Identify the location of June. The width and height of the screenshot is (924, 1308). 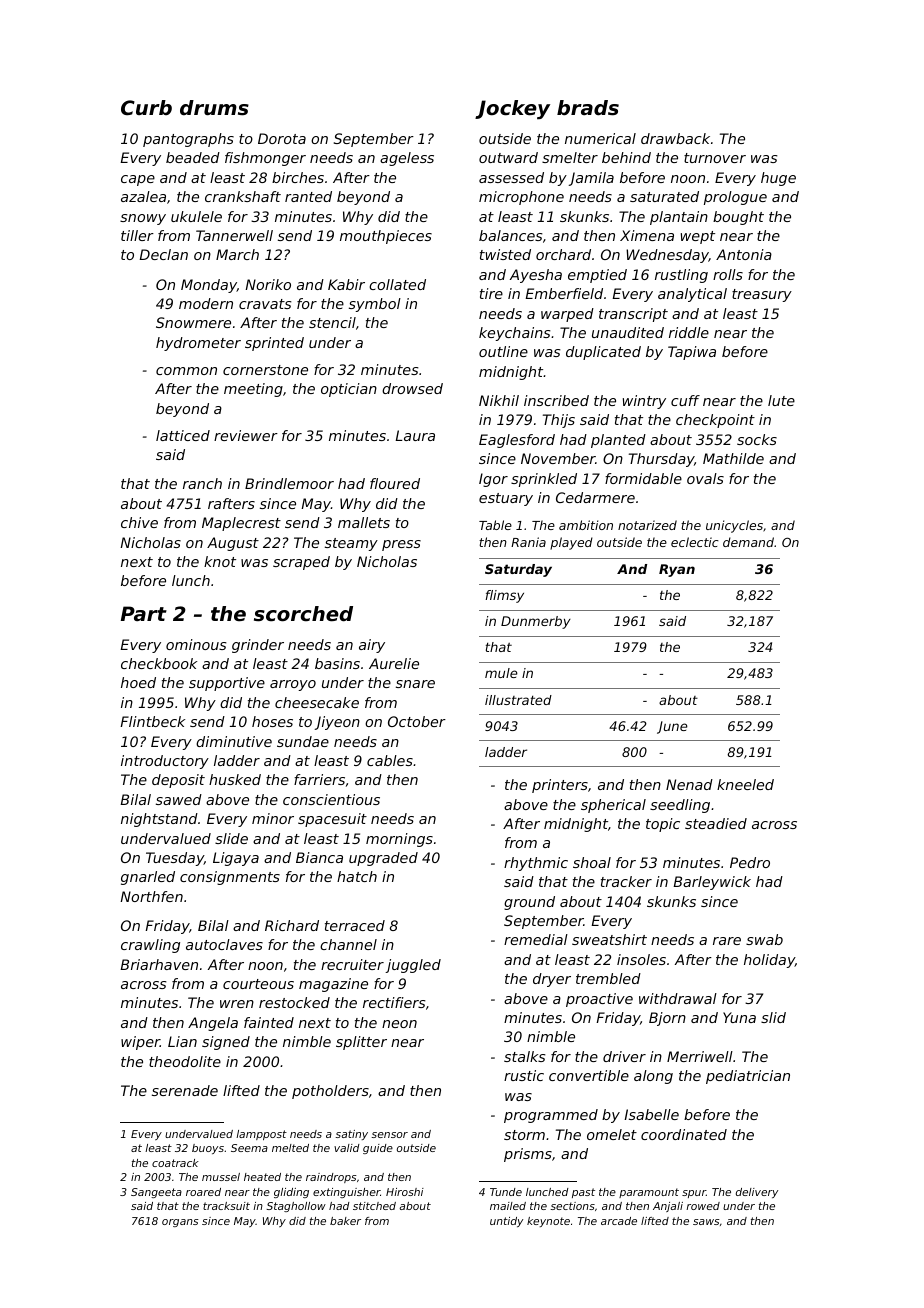
(672, 727).
